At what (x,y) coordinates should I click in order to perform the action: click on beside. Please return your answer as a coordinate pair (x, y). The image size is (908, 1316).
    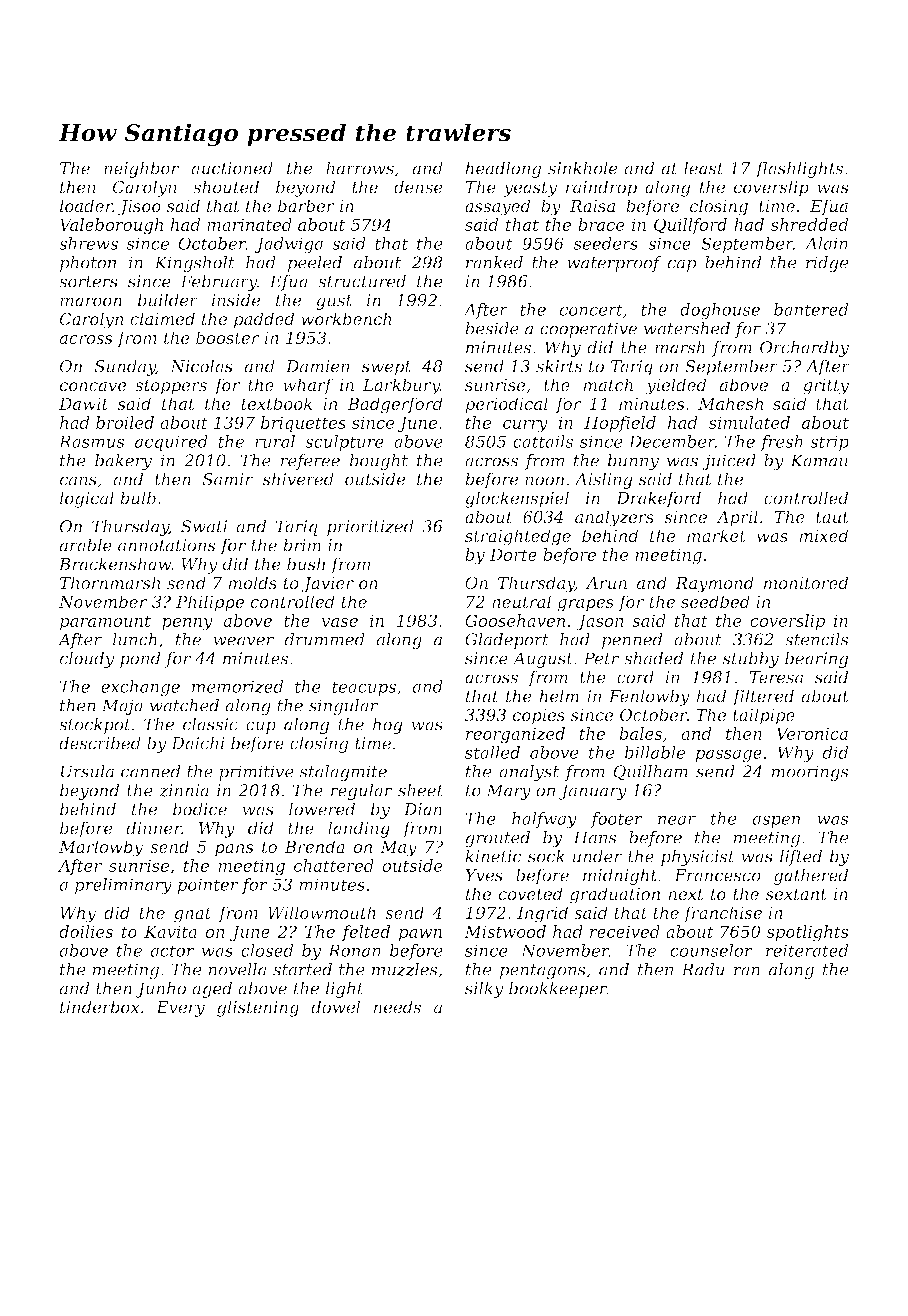
    Looking at the image, I should click on (492, 328).
